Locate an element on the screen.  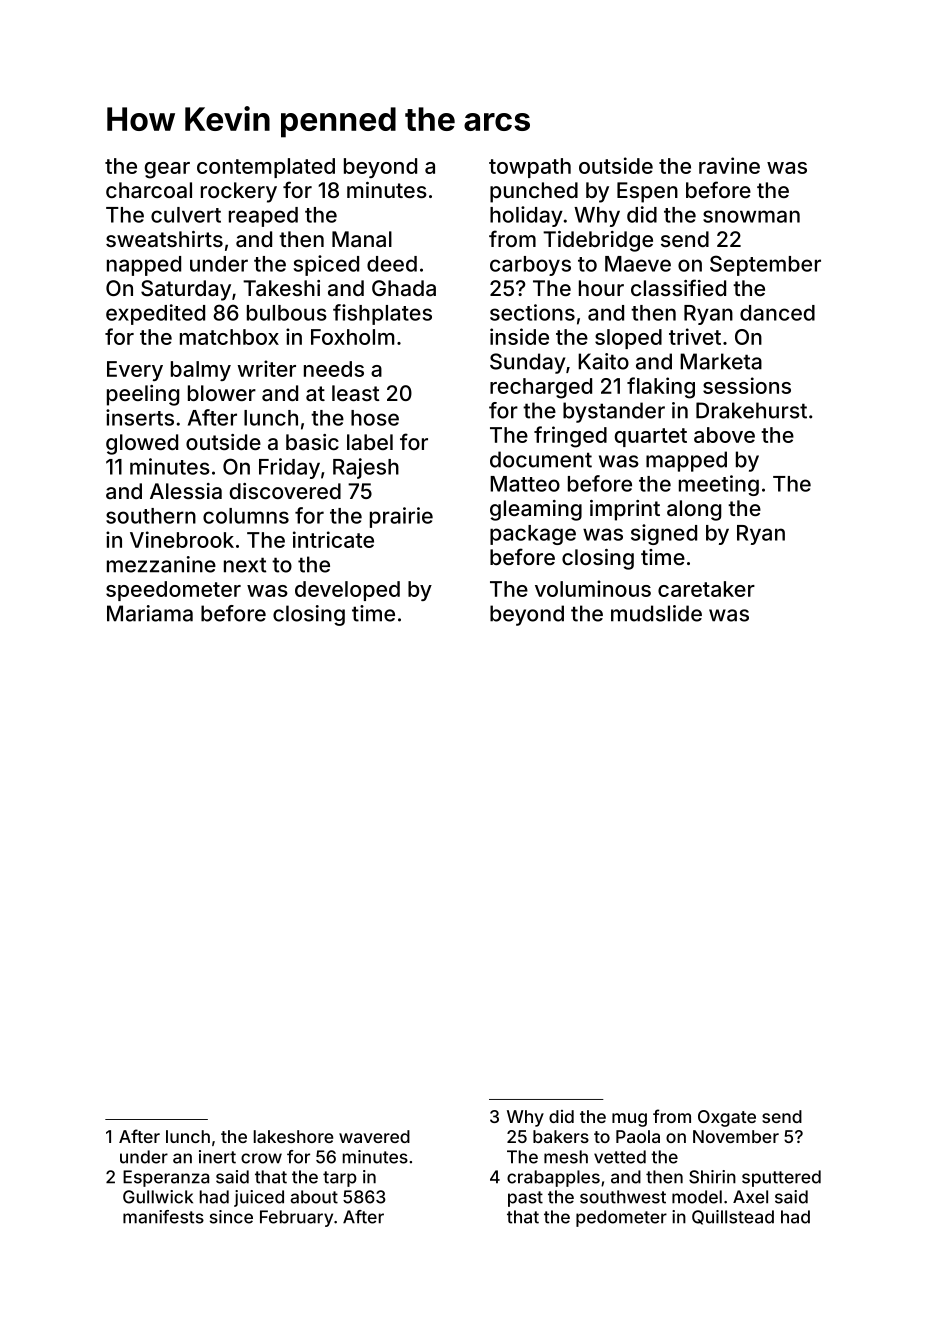
glowed is located at coordinates (142, 444).
